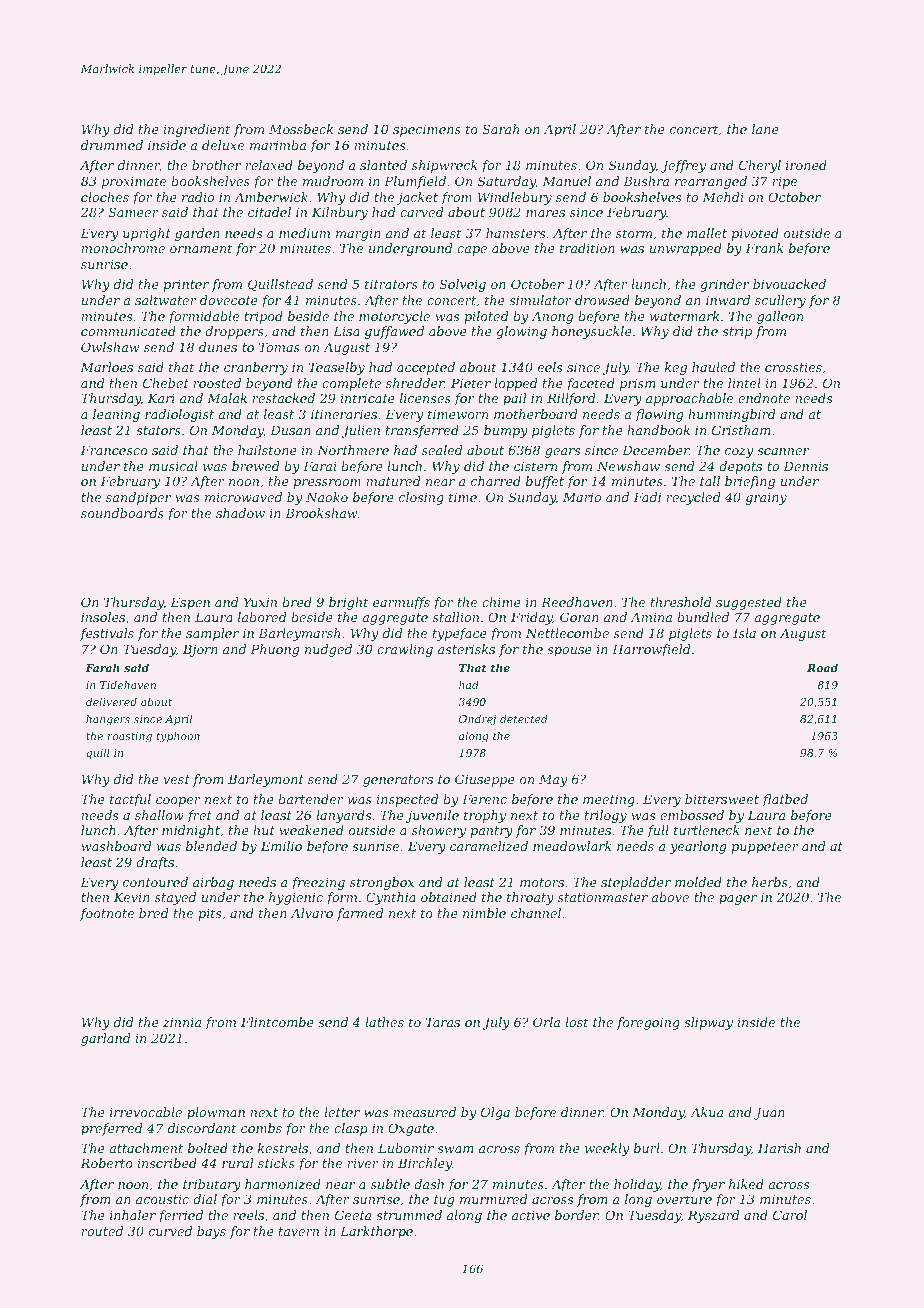 This document has height=1308, width=924. What do you see at coordinates (263, 317) in the document?
I see `tripod` at bounding box center [263, 317].
